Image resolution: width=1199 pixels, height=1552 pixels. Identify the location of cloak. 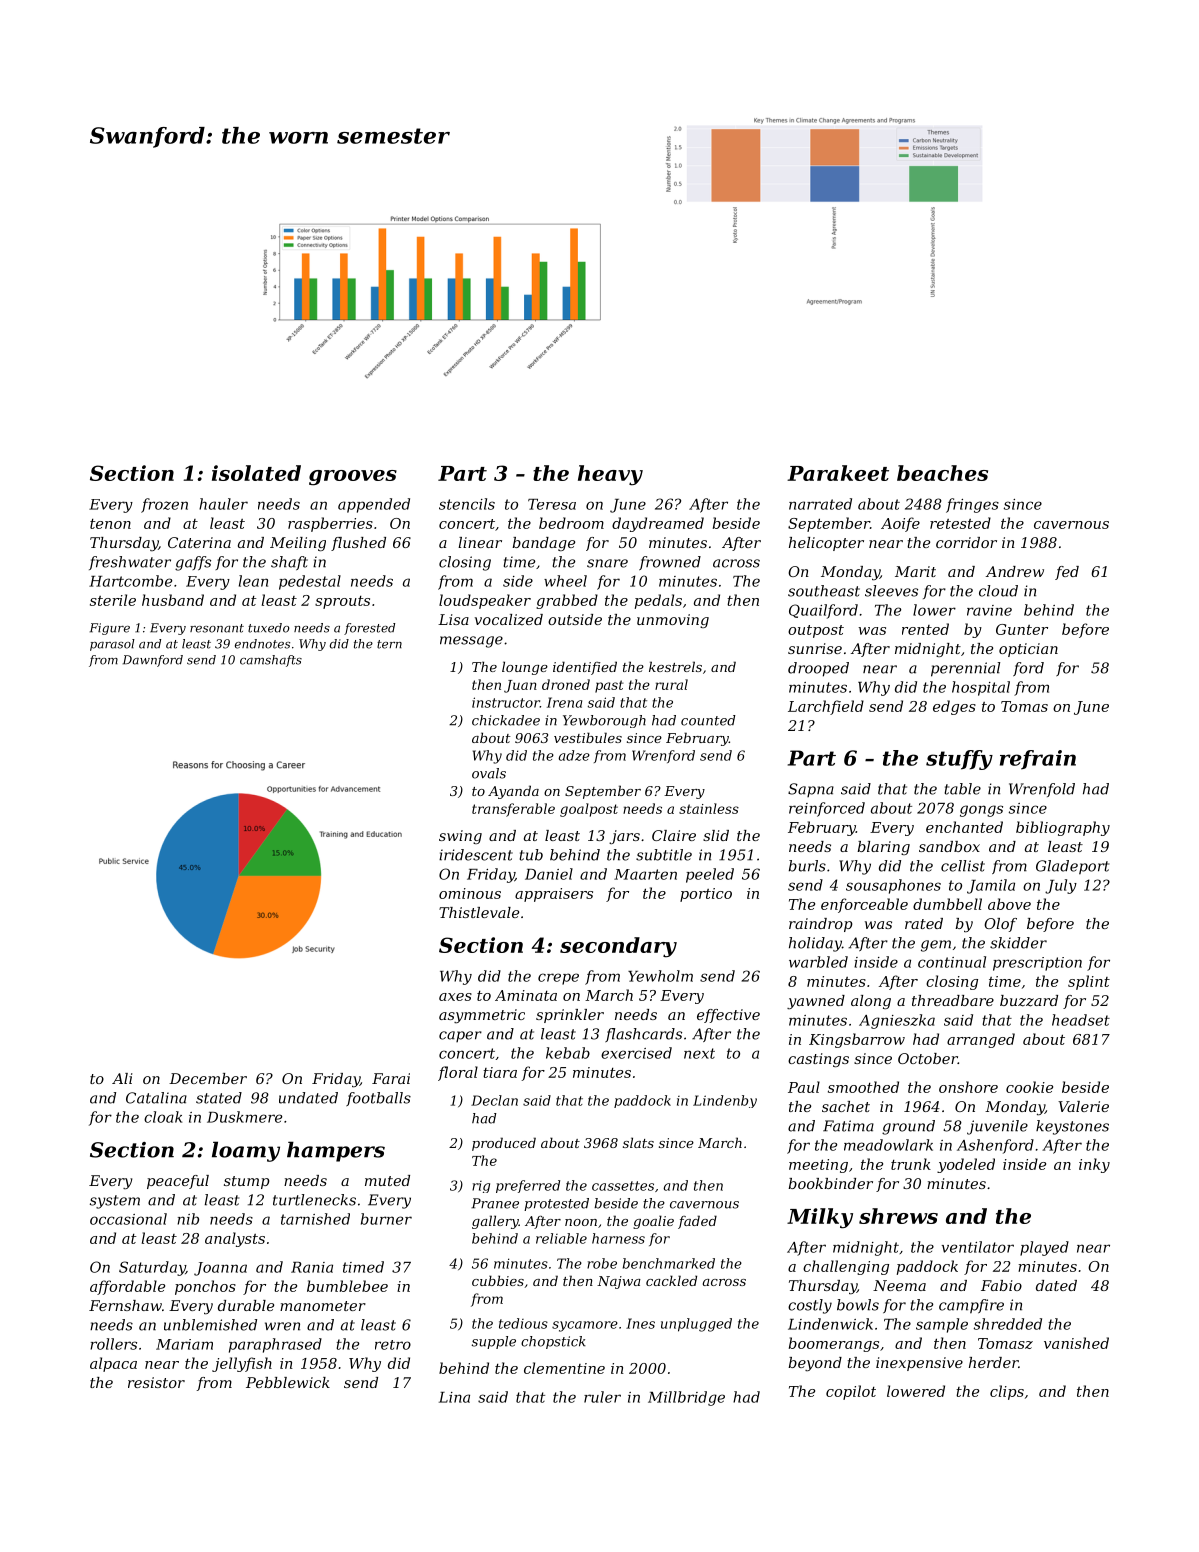
(163, 1117).
